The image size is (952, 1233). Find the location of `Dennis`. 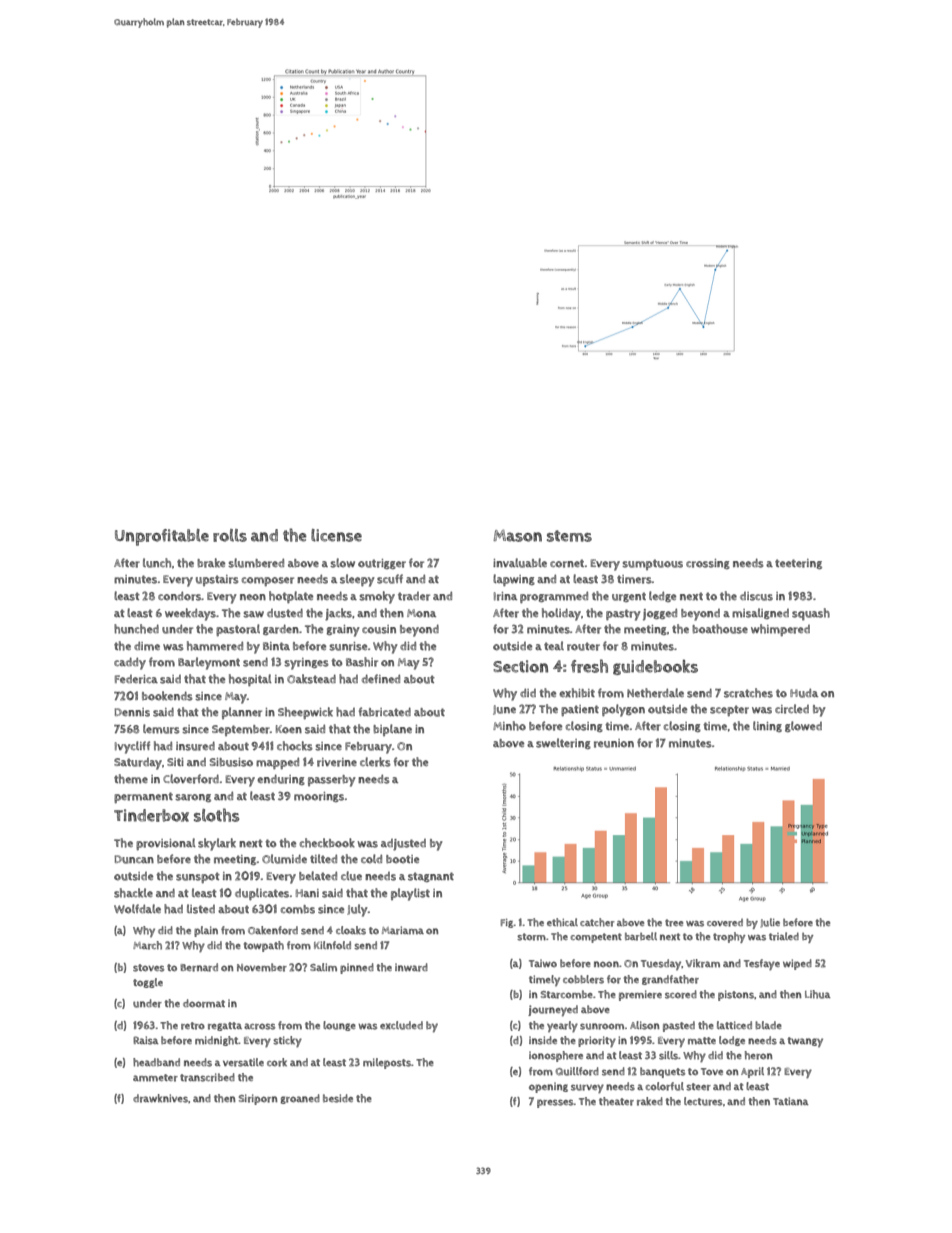

Dennis is located at coordinates (132, 712).
